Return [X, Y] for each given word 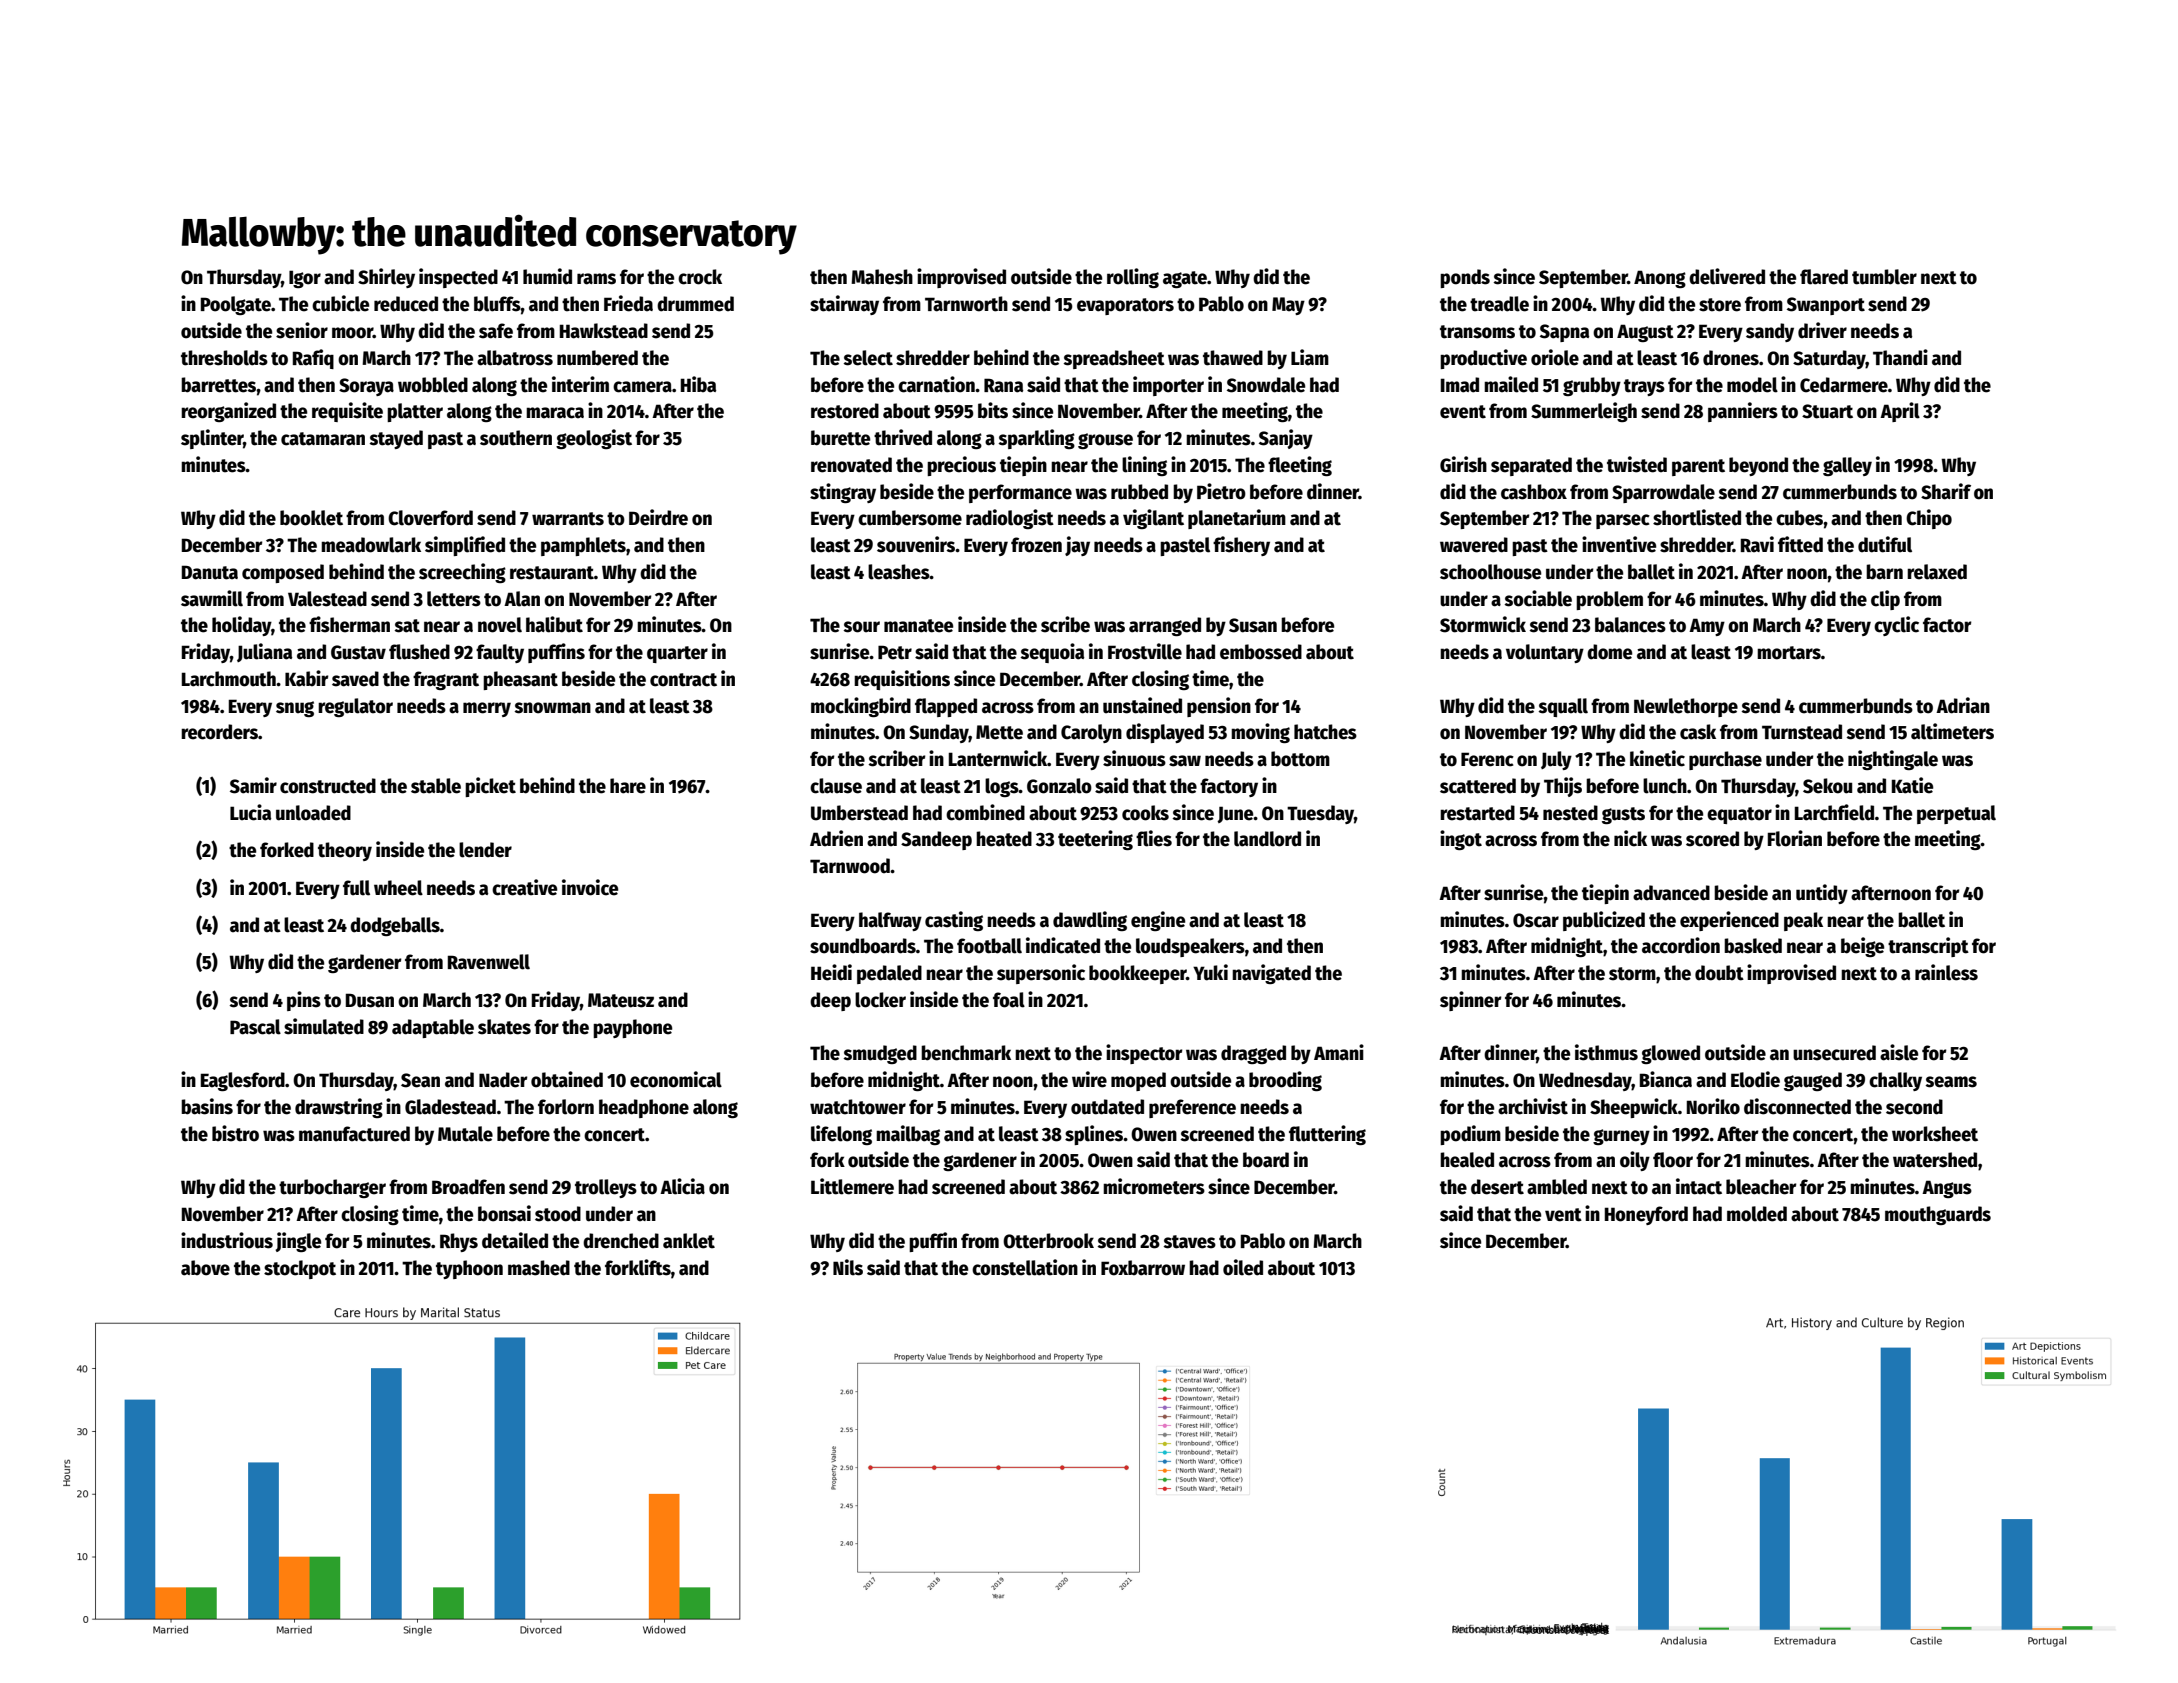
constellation [1025, 1267]
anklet [689, 1241]
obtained [567, 1079]
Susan [1253, 625]
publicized [1604, 921]
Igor [305, 279]
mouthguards [1938, 1215]
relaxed [1937, 572]
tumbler [1884, 277]
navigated [1271, 974]
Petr [895, 652]
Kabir [307, 678]
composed [283, 573]
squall [1563, 707]
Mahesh [882, 277]
